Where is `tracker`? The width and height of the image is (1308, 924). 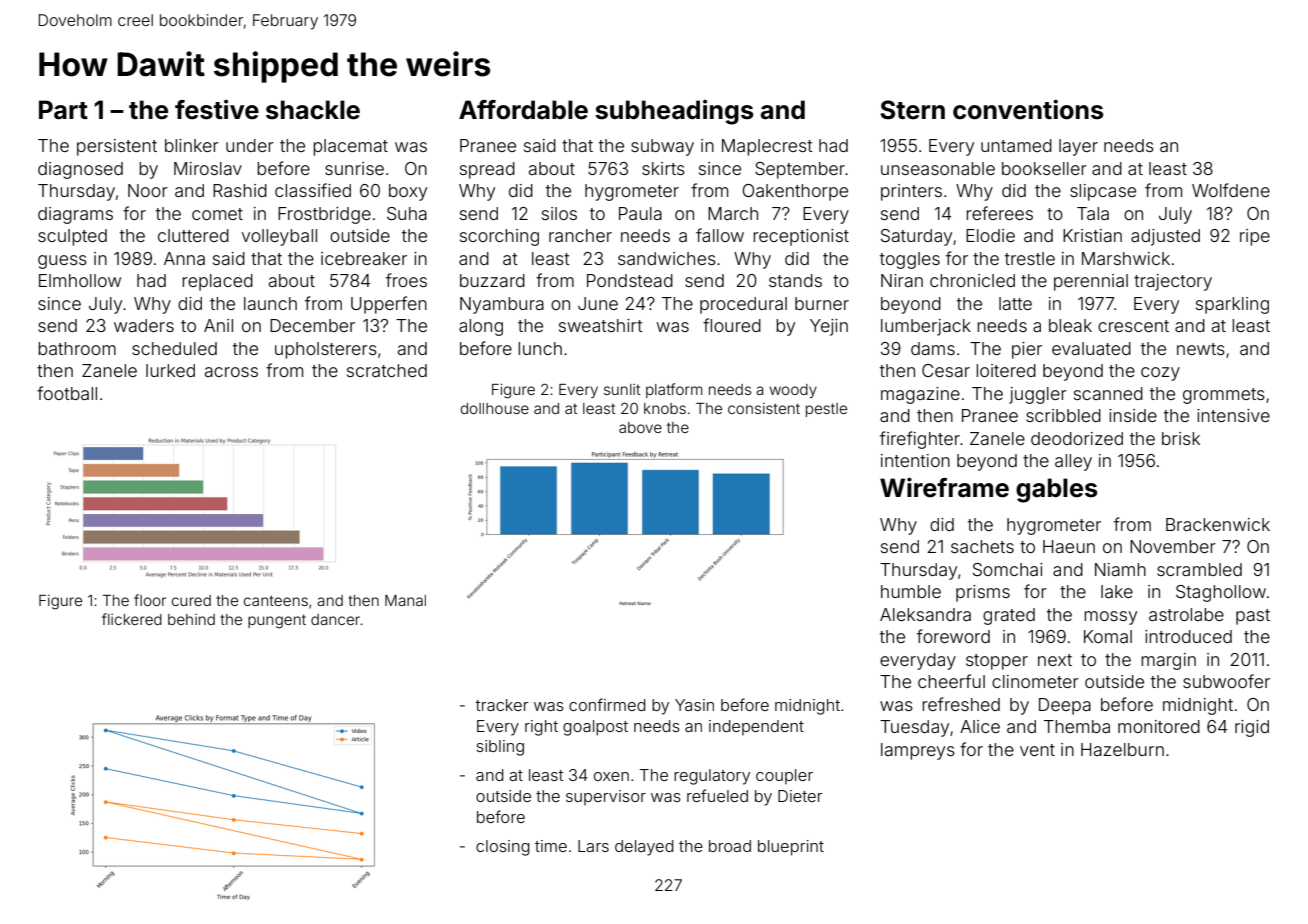
tracker is located at coordinates (502, 705).
